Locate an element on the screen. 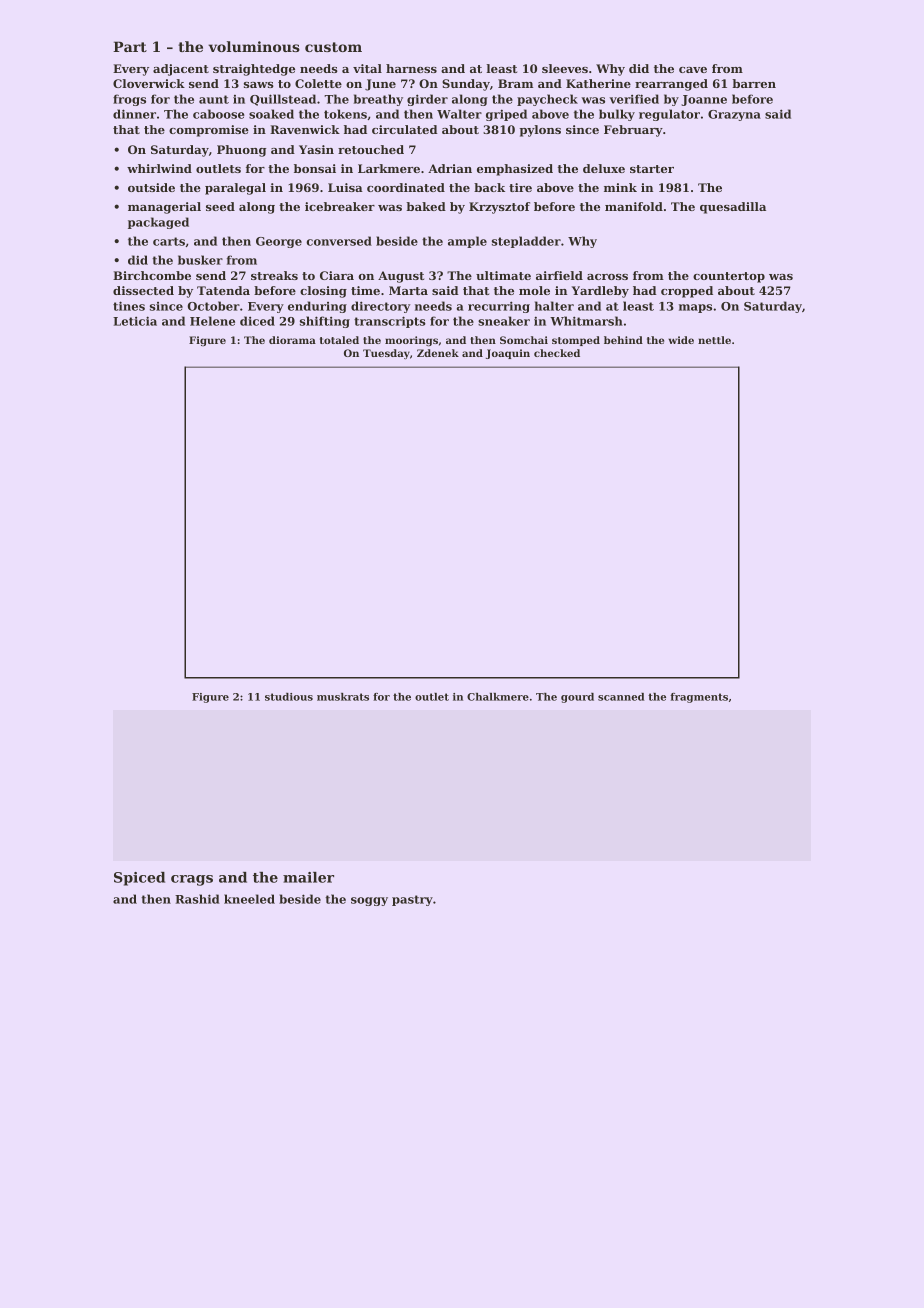 The image size is (924, 1308). gourd is located at coordinates (577, 698).
